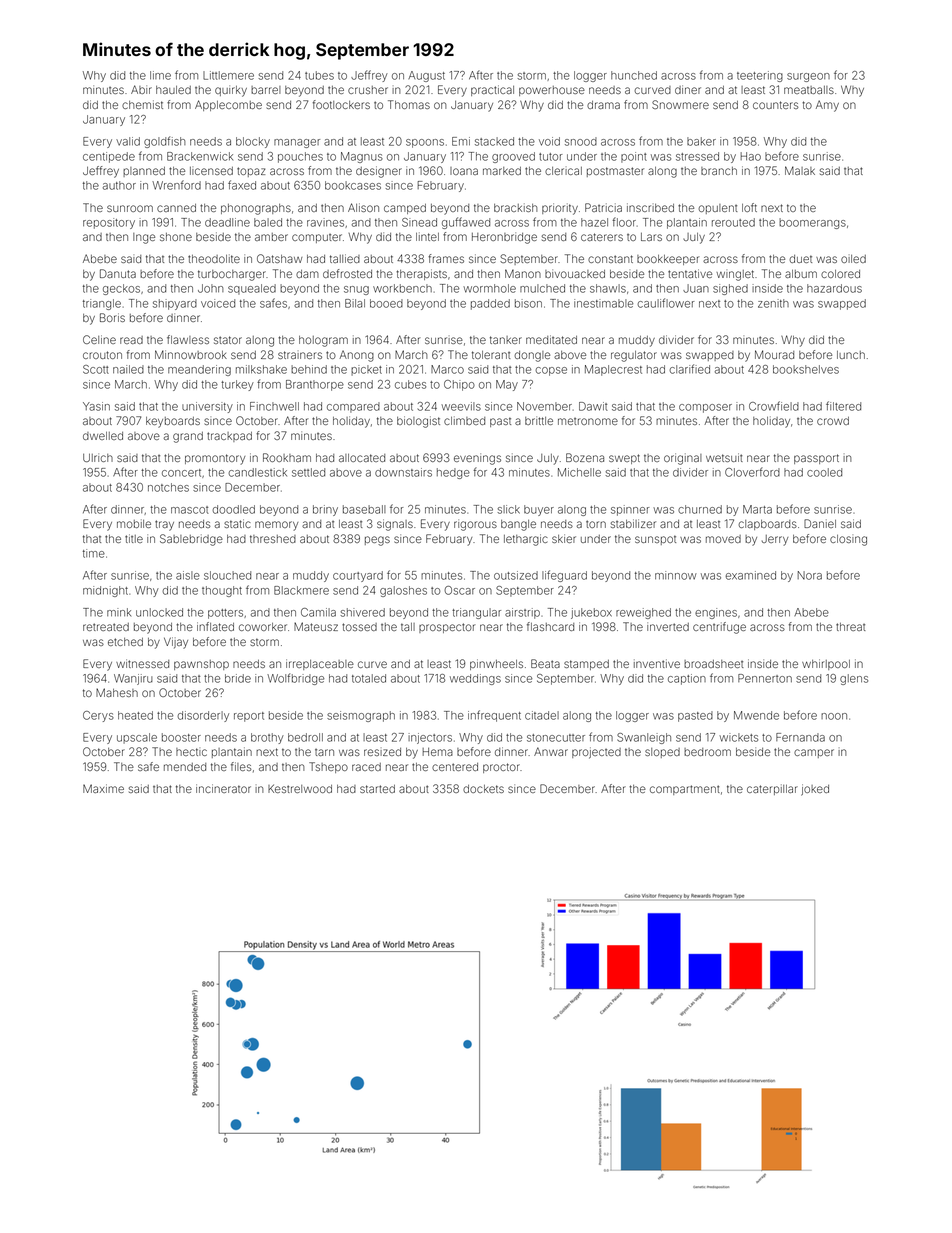  I want to click on lintel, so click(427, 236).
